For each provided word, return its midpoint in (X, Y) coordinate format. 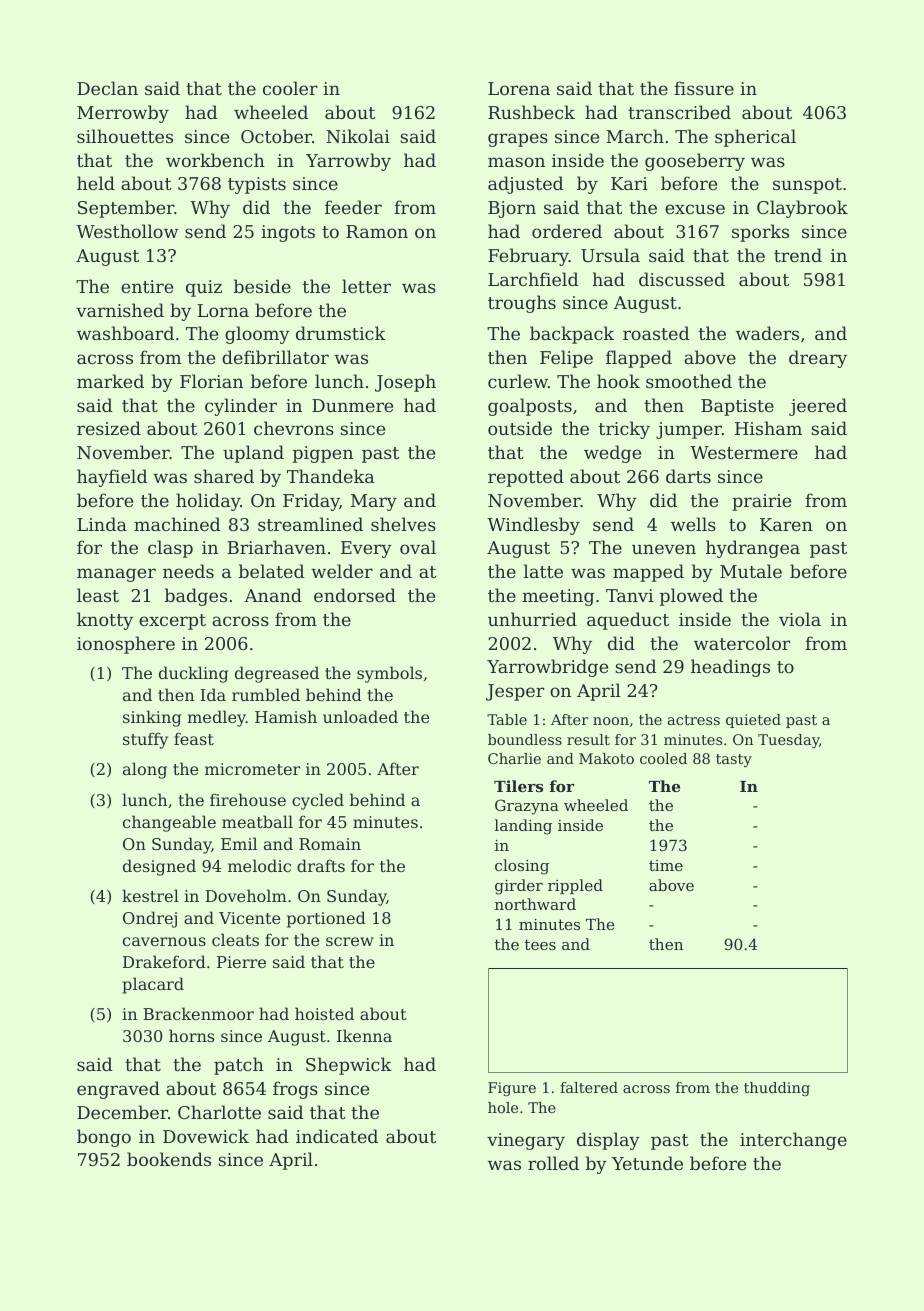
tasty (734, 760)
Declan (107, 88)
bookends (169, 1159)
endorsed (355, 595)
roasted (656, 333)
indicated (337, 1136)
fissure (704, 88)
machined (177, 524)
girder (519, 887)
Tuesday (788, 741)
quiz (204, 288)
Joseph (405, 383)
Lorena (519, 88)
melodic (259, 865)
